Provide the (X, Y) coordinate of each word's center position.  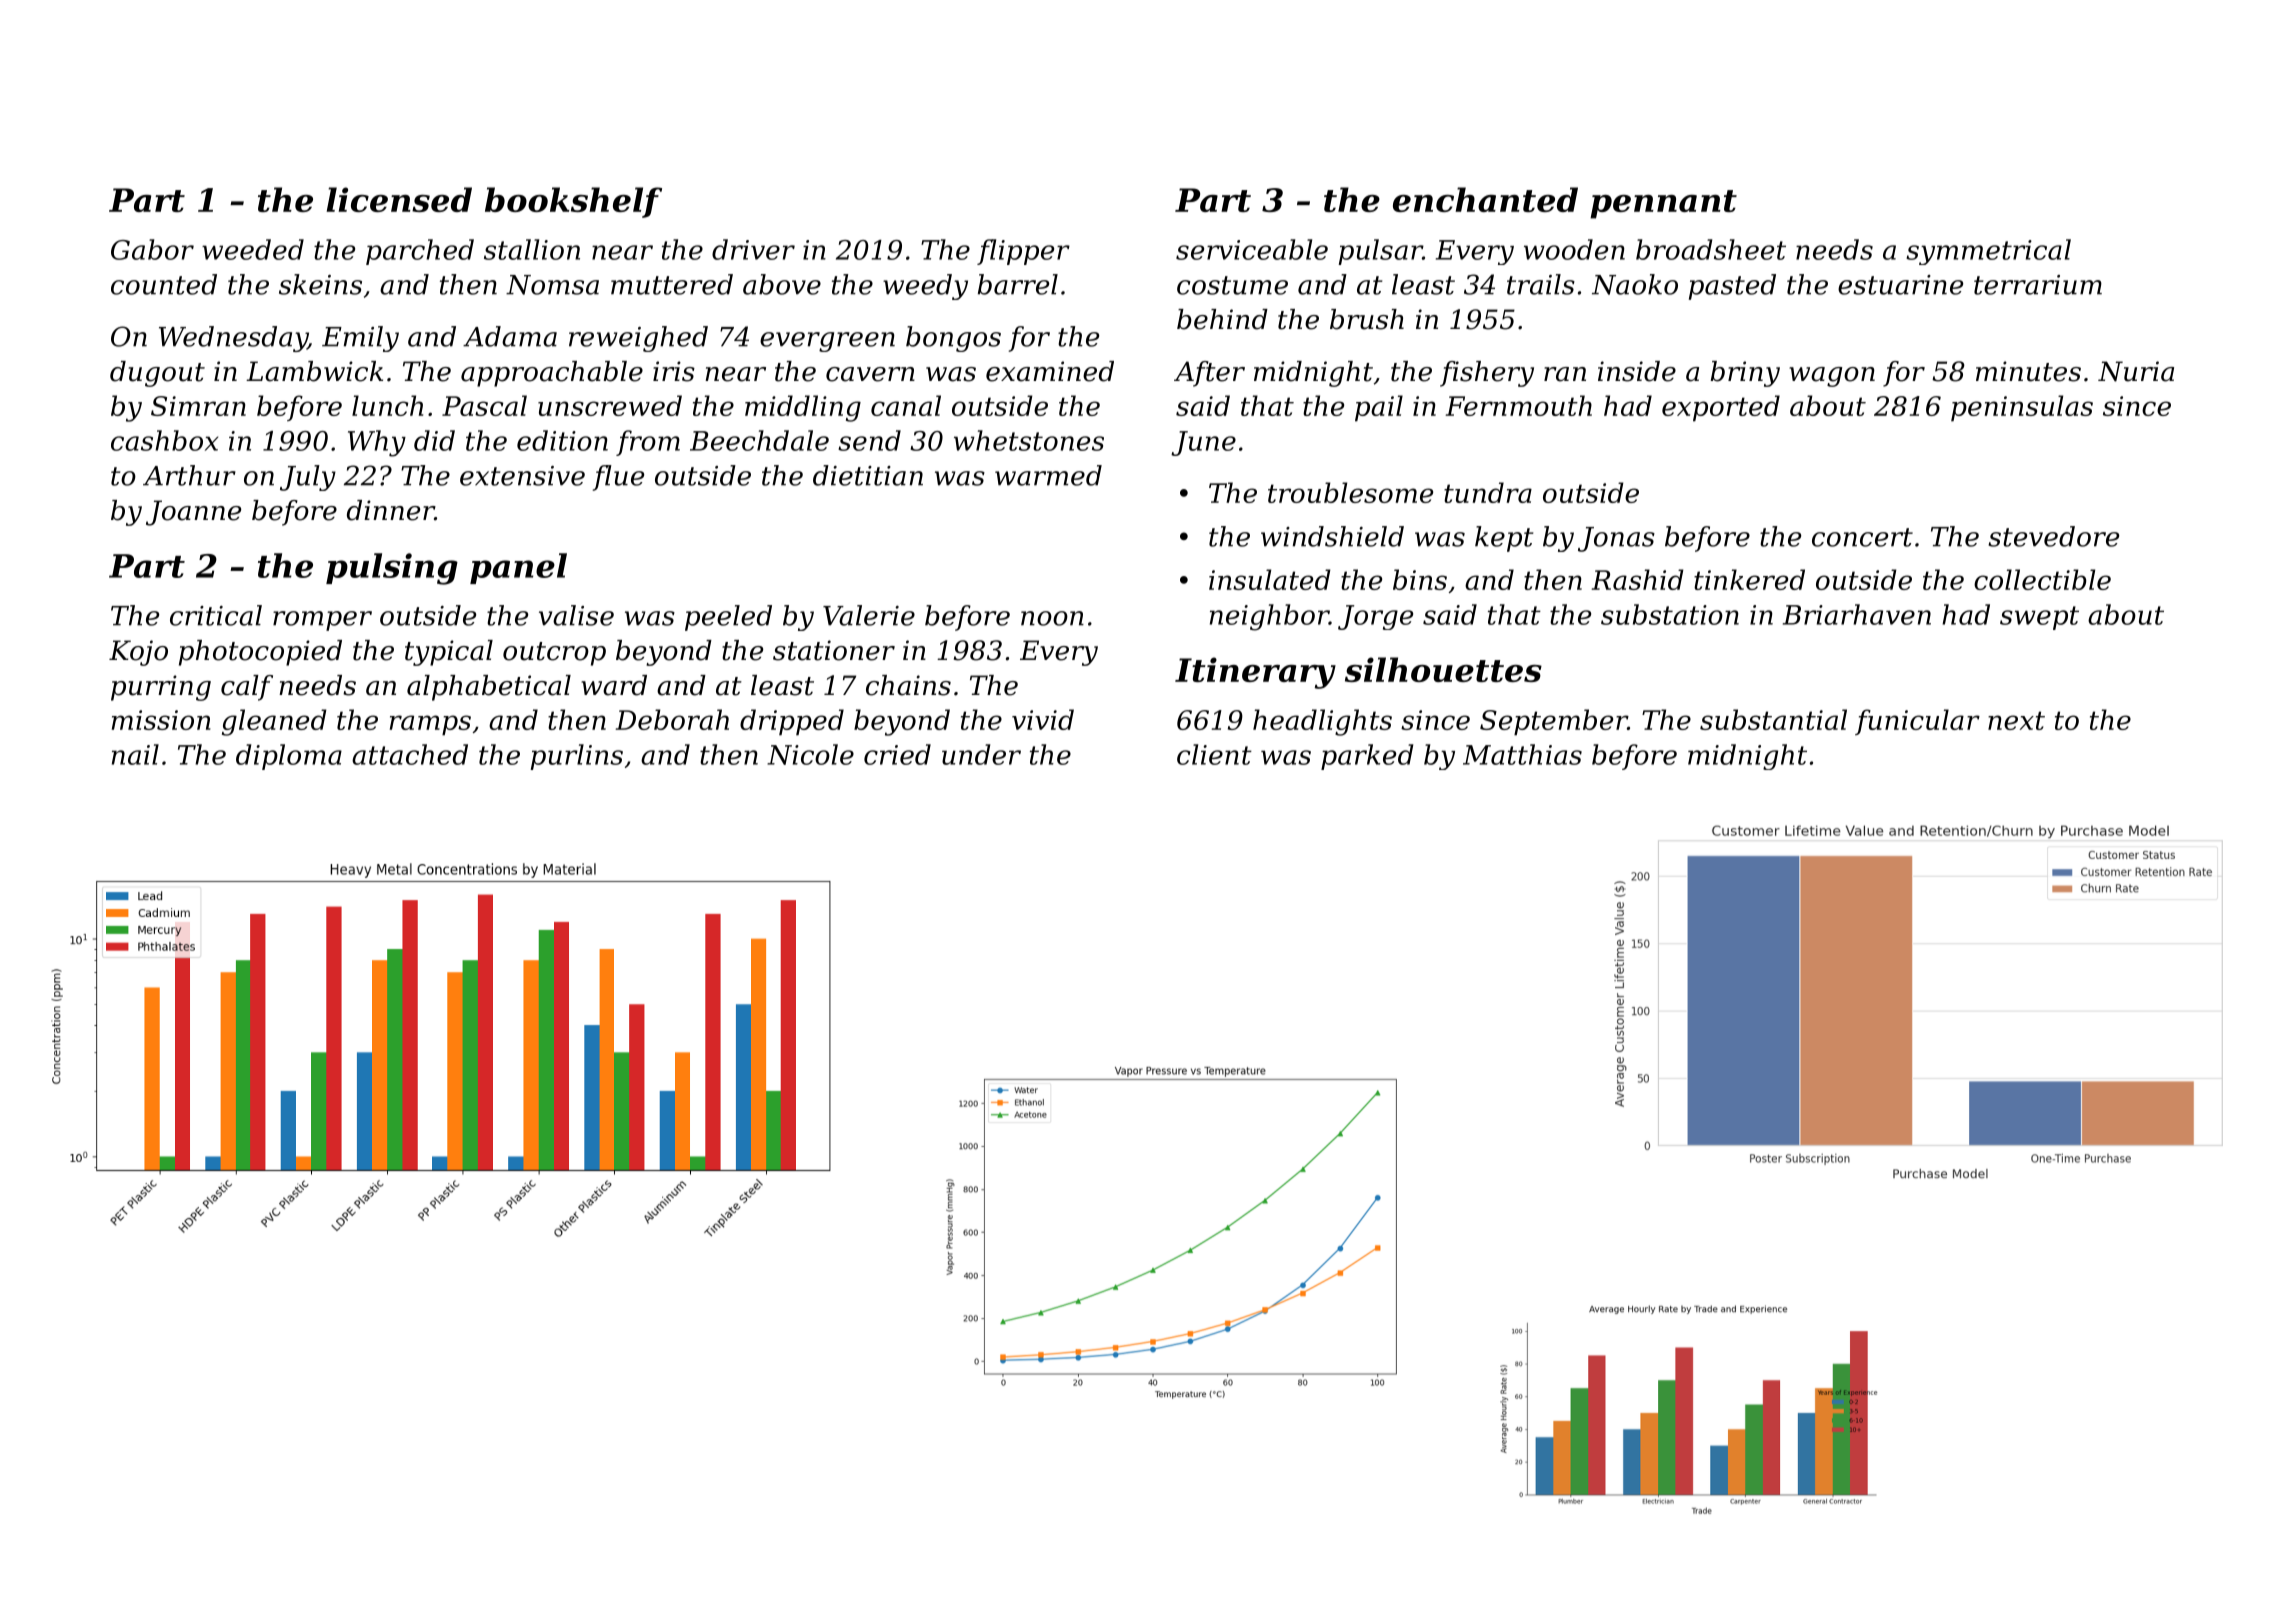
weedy (925, 287)
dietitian (868, 475)
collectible (2042, 579)
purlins (576, 757)
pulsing (392, 569)
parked (1367, 757)
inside (1637, 371)
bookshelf (573, 202)
